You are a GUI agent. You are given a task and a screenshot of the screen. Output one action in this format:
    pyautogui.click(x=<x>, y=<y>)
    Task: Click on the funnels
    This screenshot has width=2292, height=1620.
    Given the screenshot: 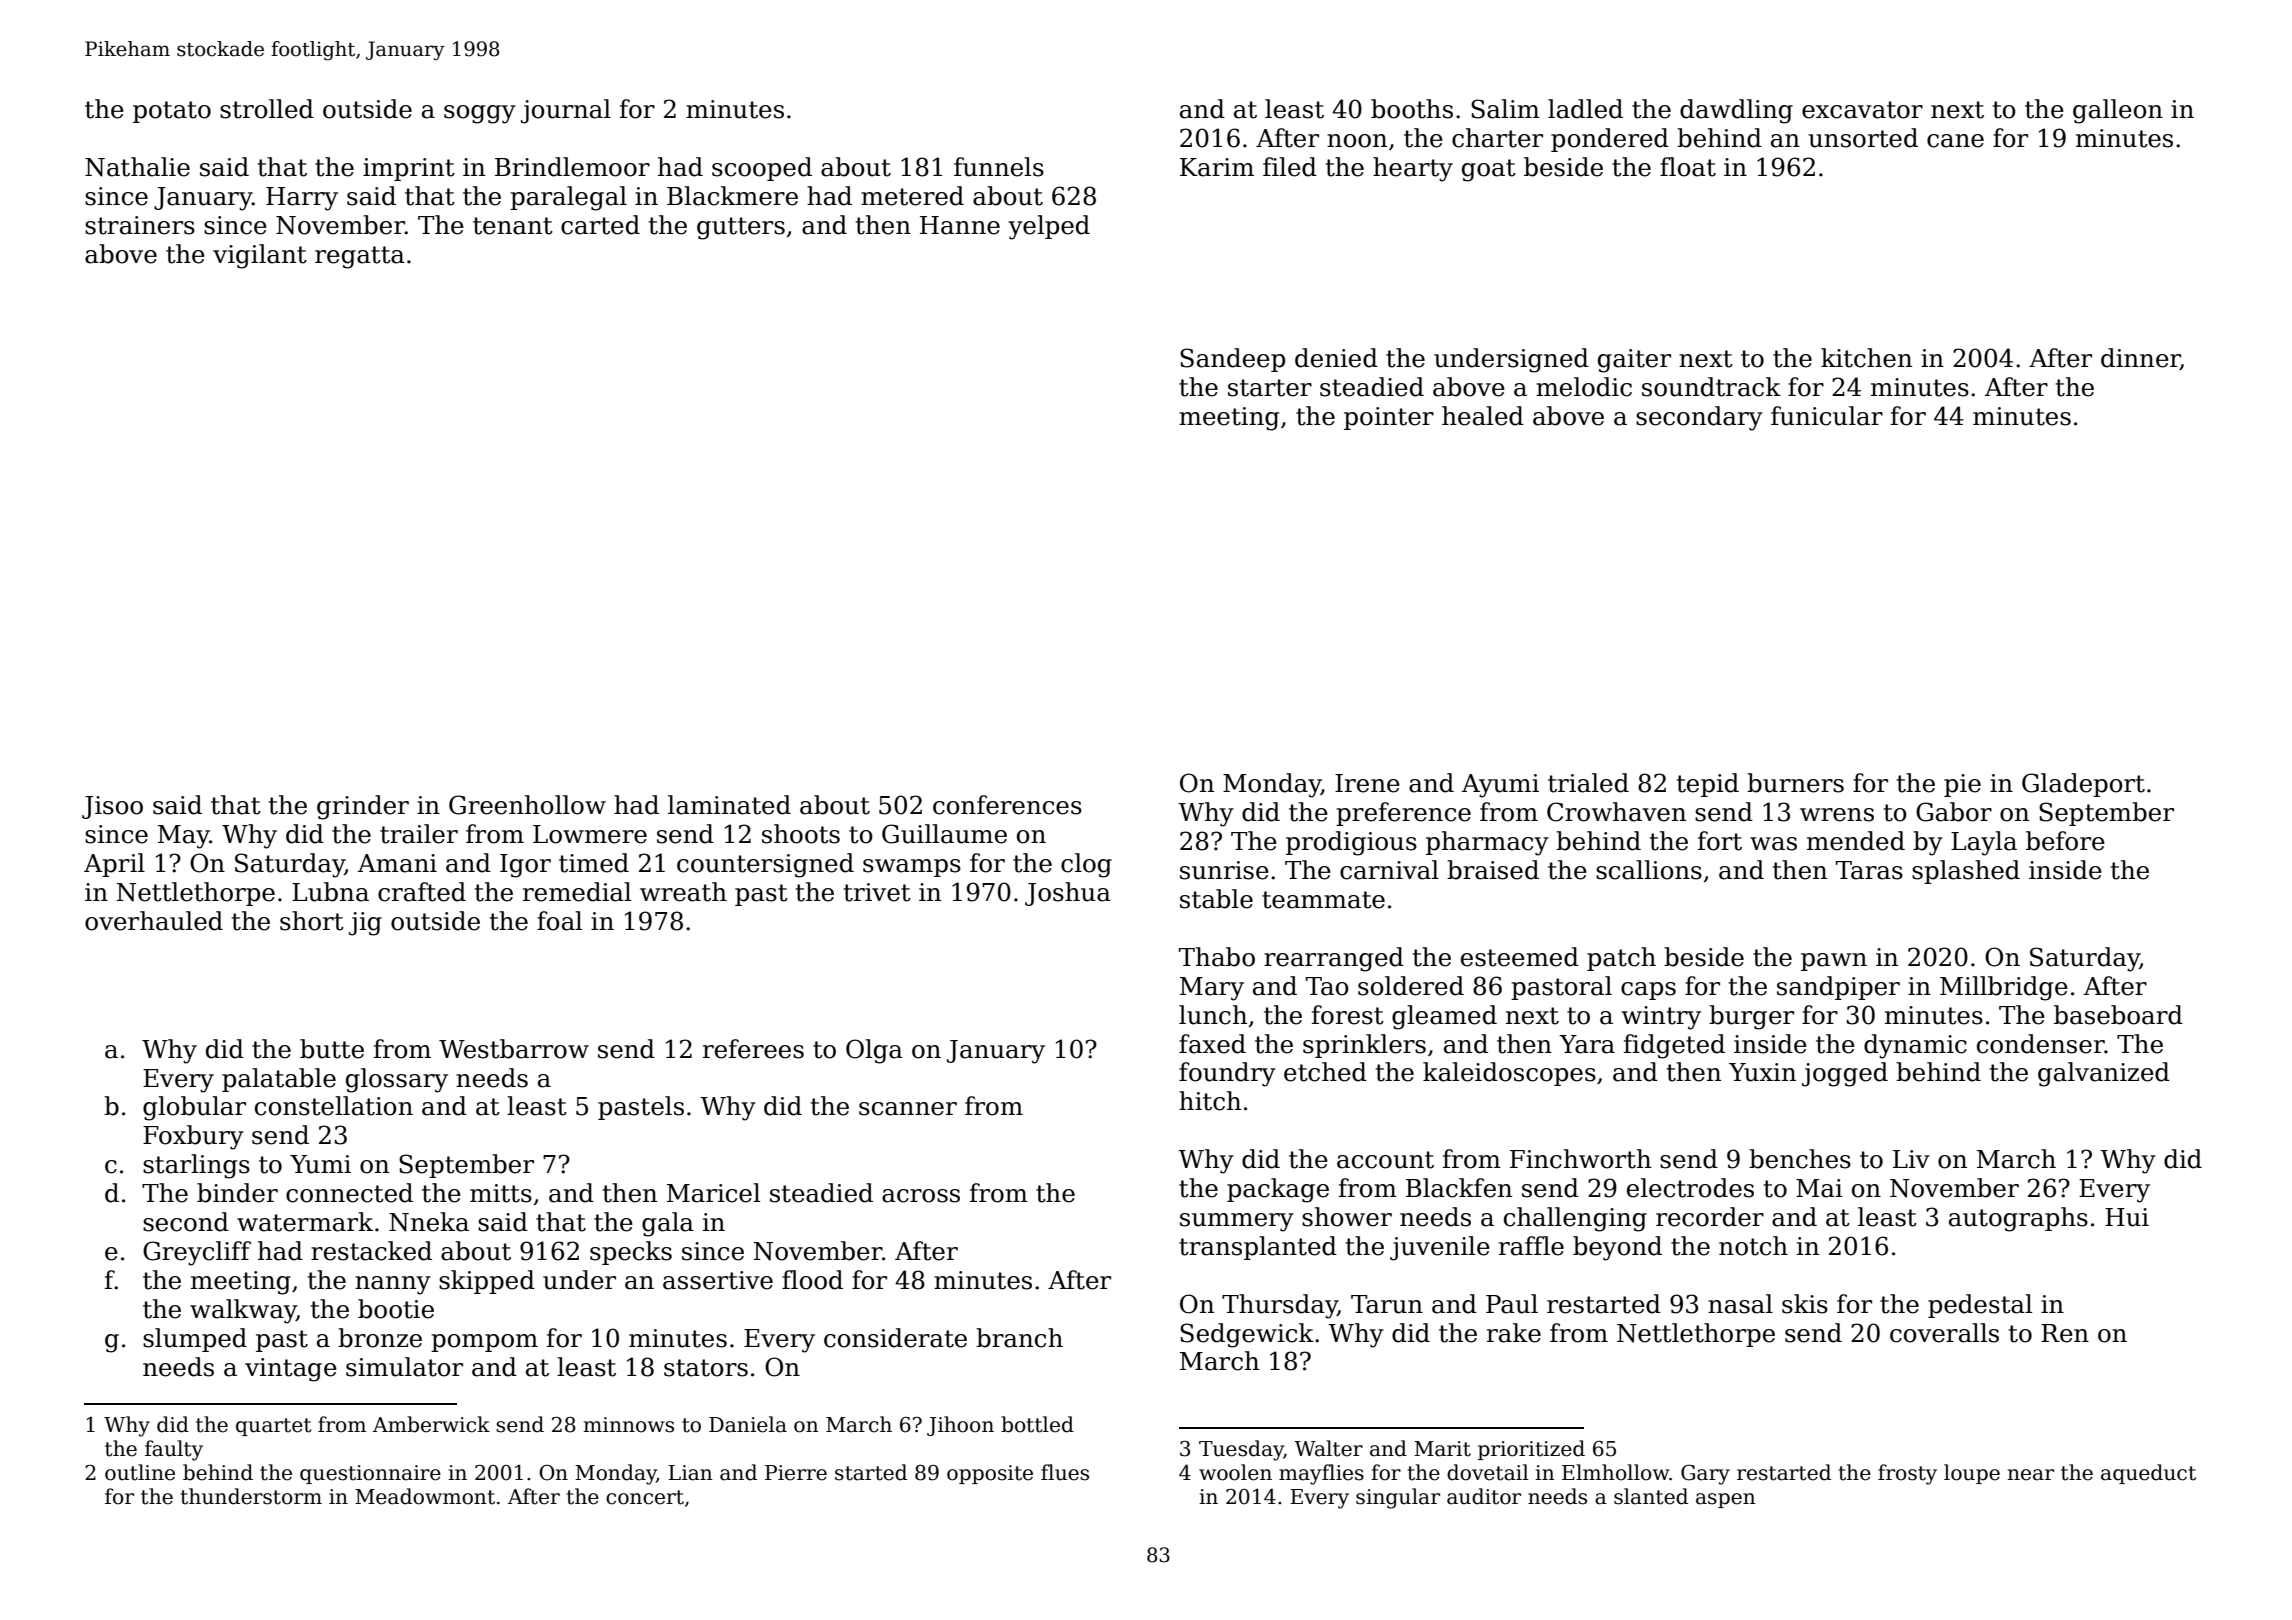 What is the action you would take?
    pyautogui.click(x=999, y=167)
